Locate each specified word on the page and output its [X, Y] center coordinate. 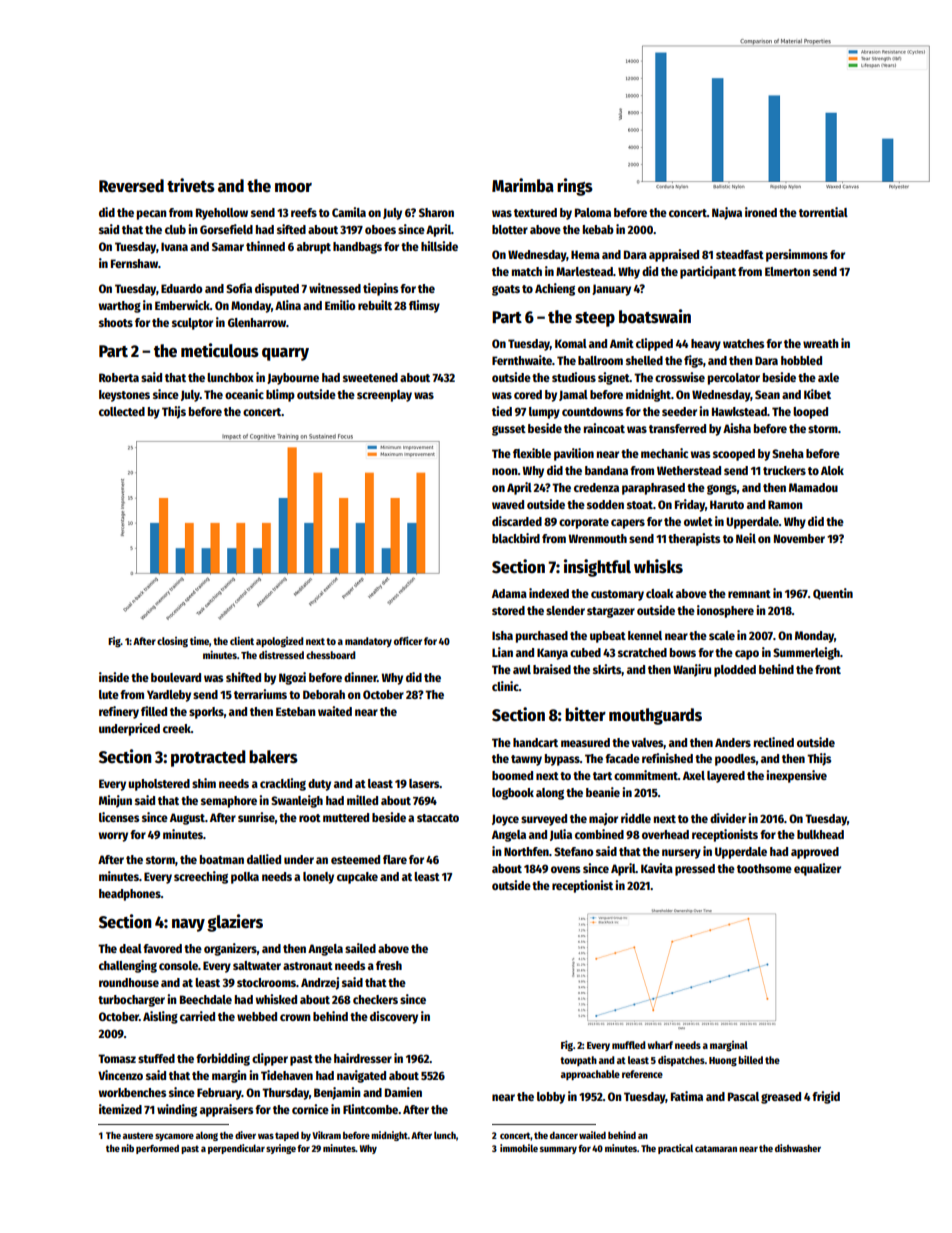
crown [295, 1017]
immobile [519, 1148]
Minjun [115, 801]
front [828, 669]
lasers [424, 783]
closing [172, 642]
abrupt [314, 248]
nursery [681, 854]
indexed [549, 593]
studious [574, 377]
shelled [644, 360]
